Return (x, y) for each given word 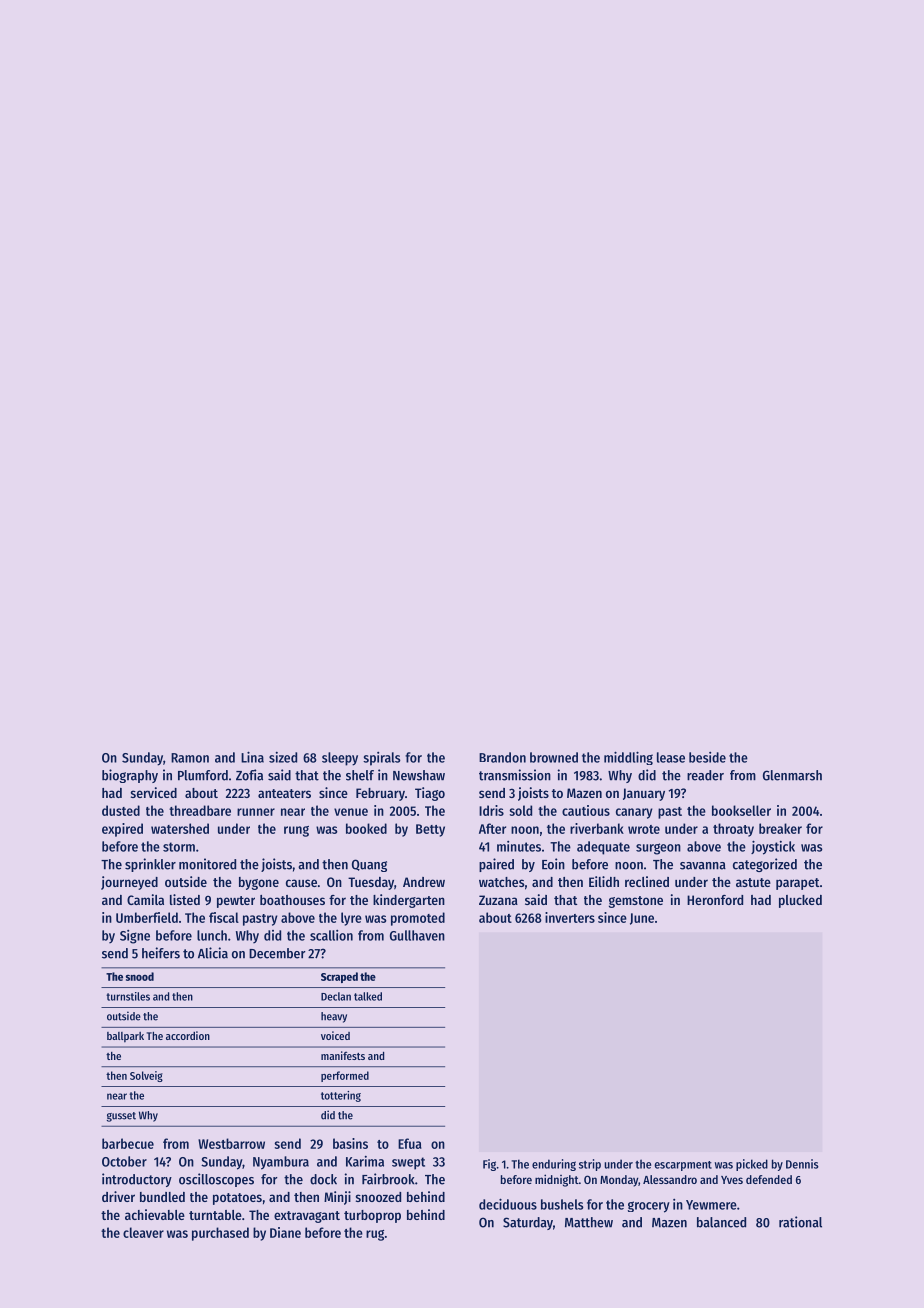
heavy (334, 1017)
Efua (410, 1143)
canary (634, 813)
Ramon (190, 758)
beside (707, 757)
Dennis (802, 1164)
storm (179, 847)
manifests (343, 1055)
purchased (220, 1234)
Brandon (502, 757)
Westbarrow (231, 1143)
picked (752, 1165)
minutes (519, 846)
